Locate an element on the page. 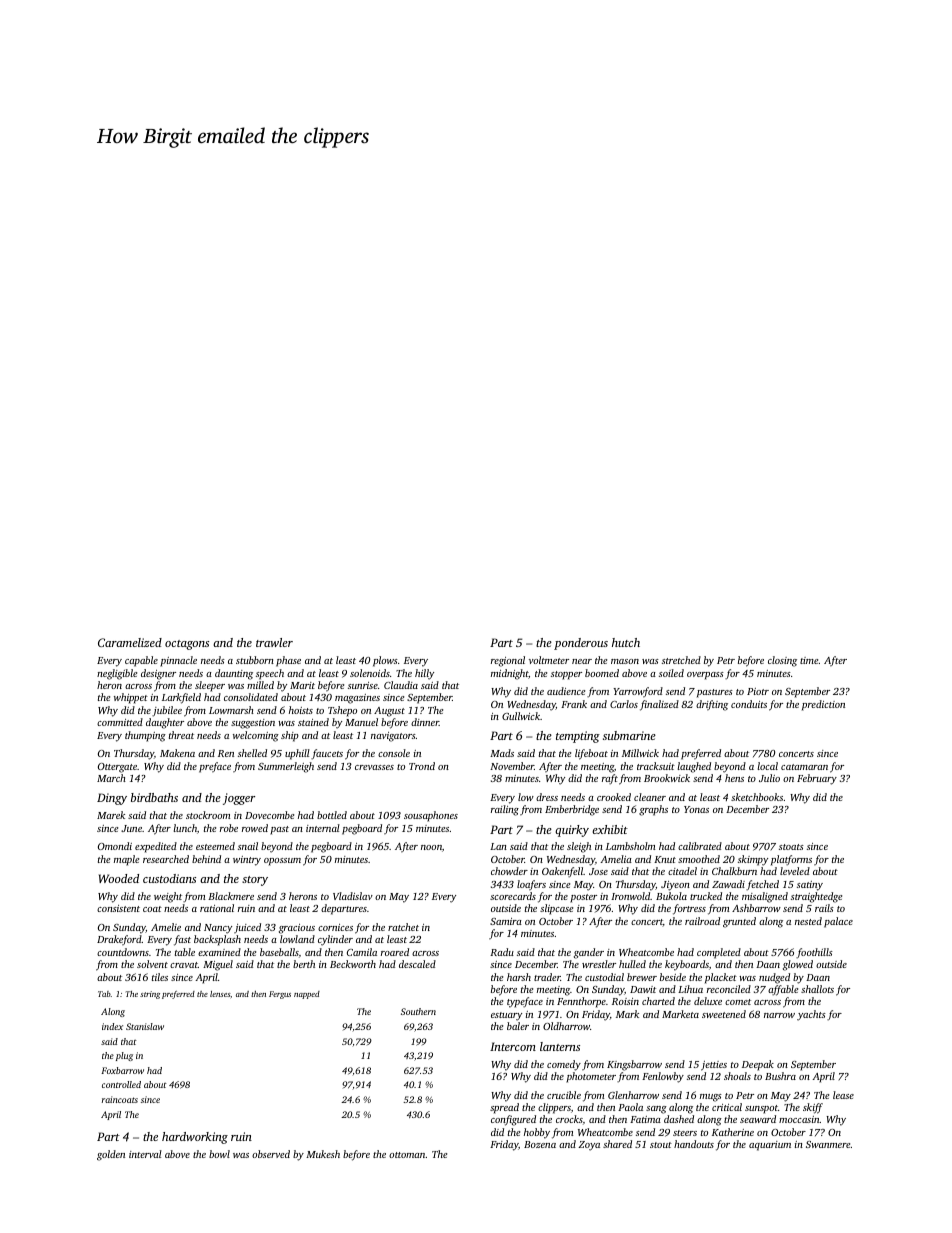  controlled is located at coordinates (121, 1084).
